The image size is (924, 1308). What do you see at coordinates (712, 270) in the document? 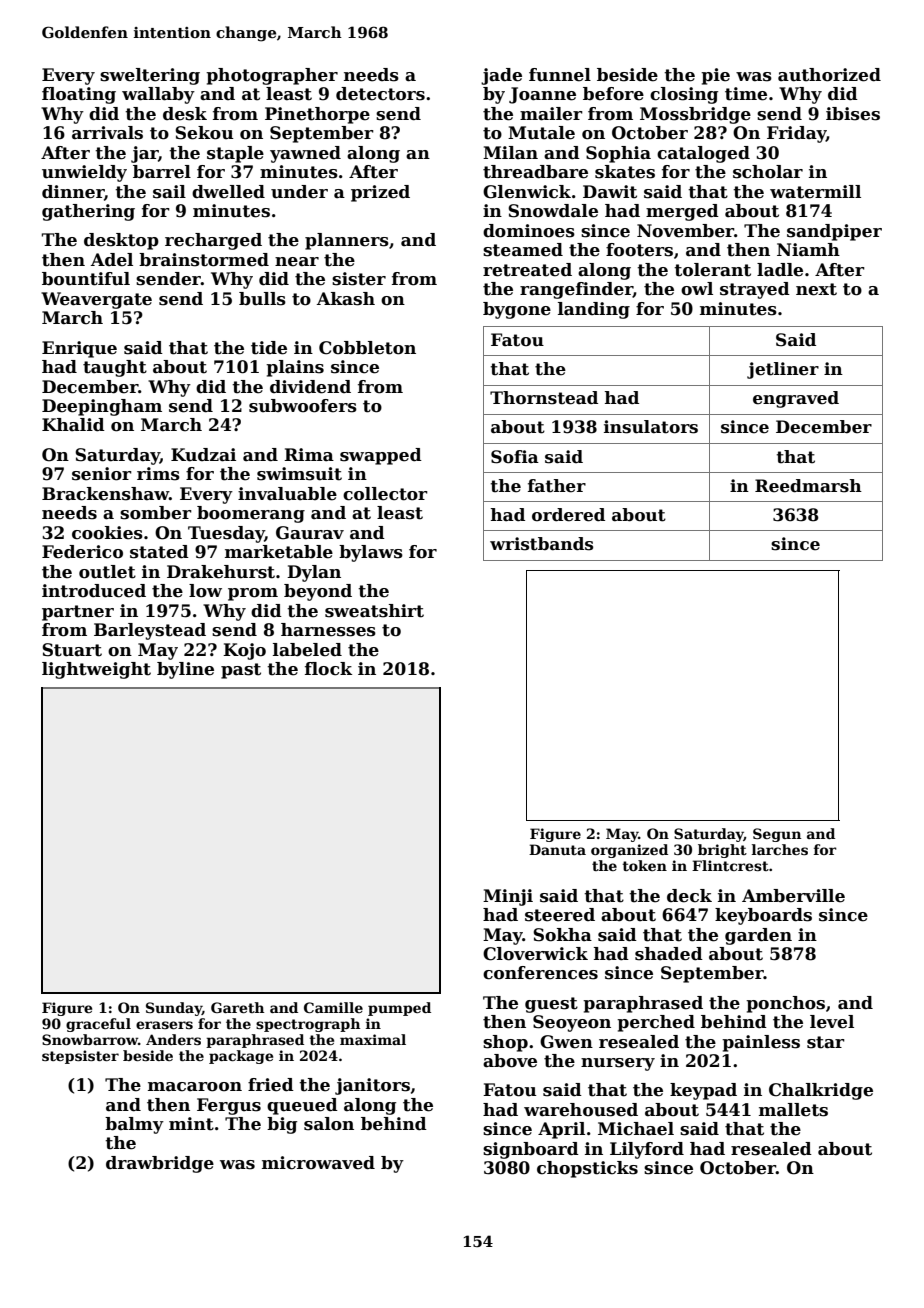
I see `tolerant` at bounding box center [712, 270].
